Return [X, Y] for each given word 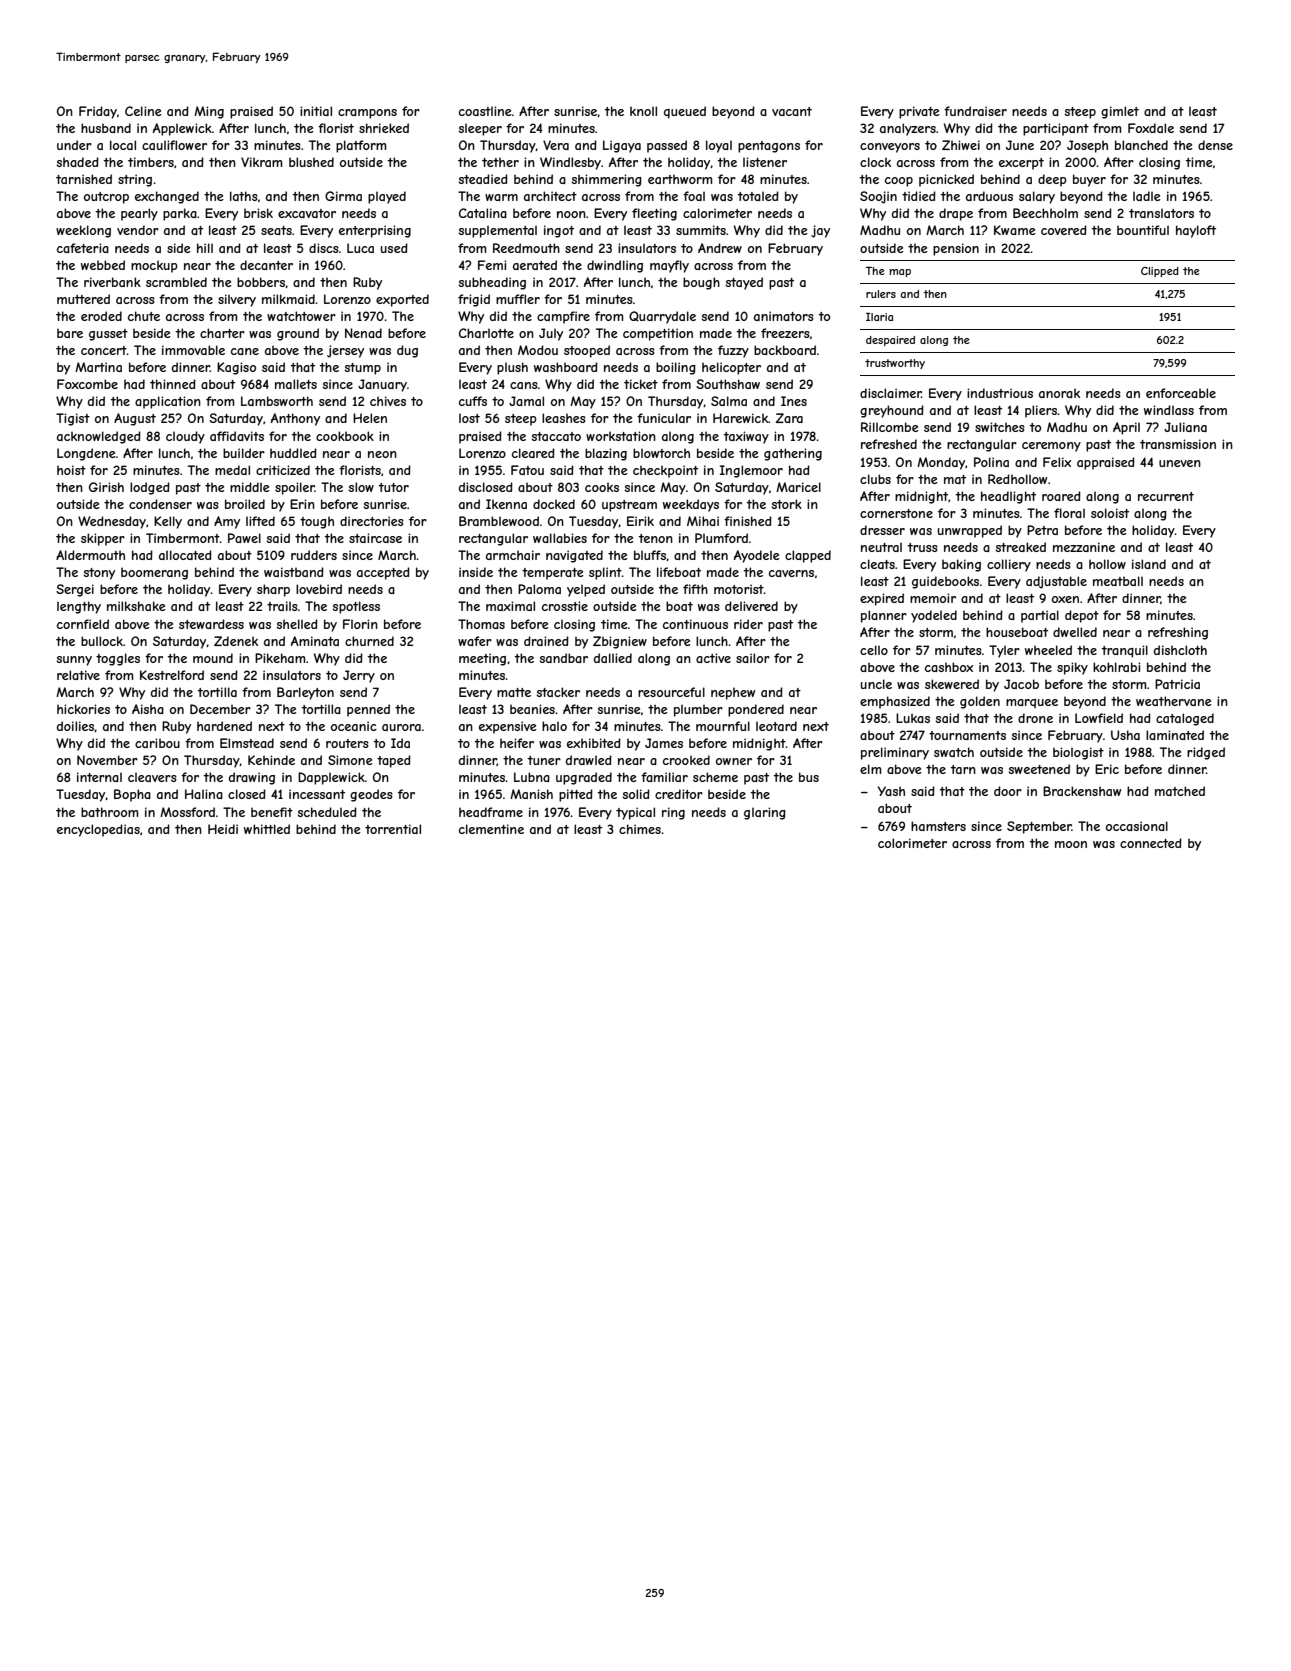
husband [106, 128]
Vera [556, 145]
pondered [756, 710]
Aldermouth [90, 555]
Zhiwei [961, 145]
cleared [533, 453]
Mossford [187, 812]
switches [1000, 427]
